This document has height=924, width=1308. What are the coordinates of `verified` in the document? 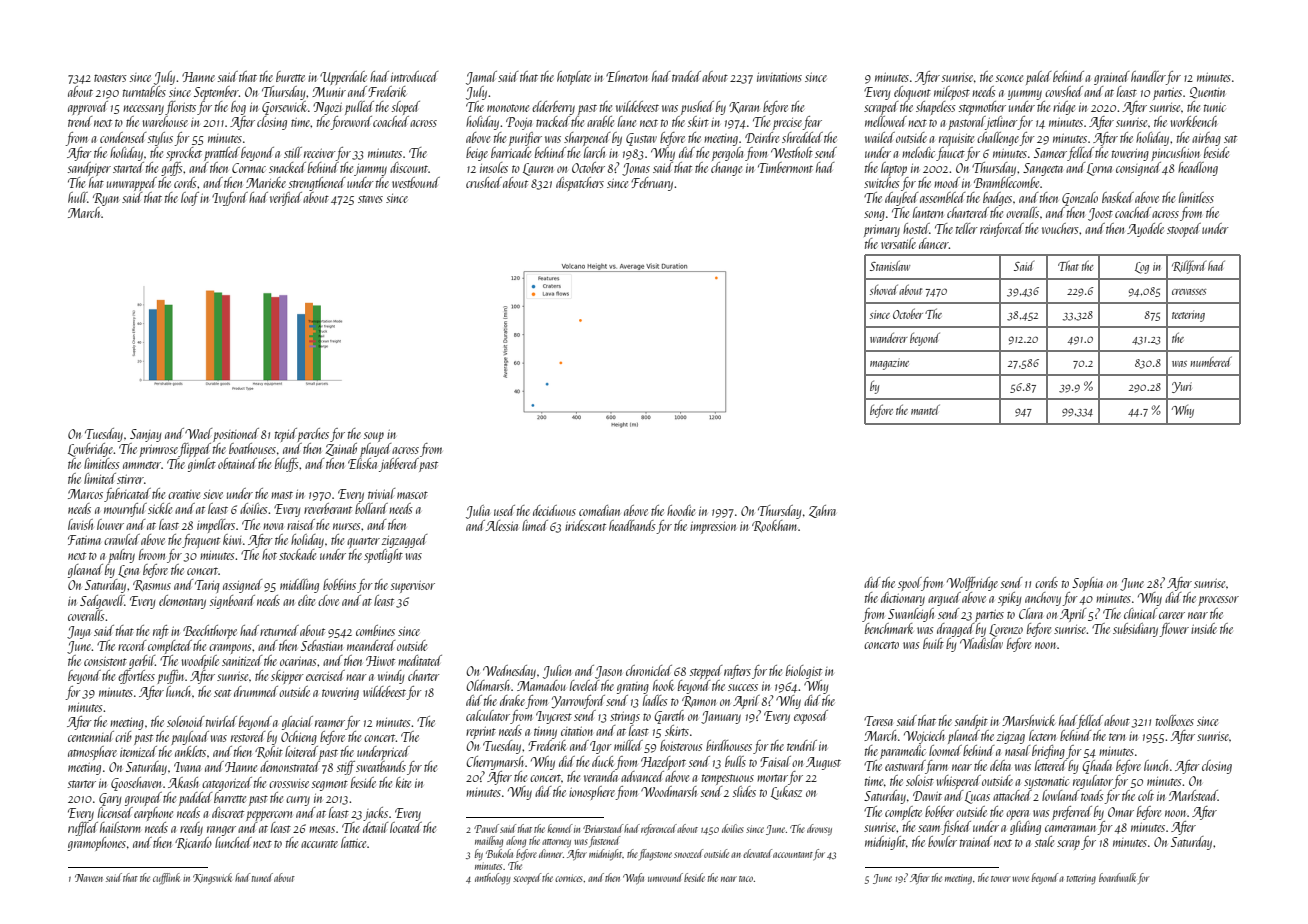 It's located at (286, 199).
